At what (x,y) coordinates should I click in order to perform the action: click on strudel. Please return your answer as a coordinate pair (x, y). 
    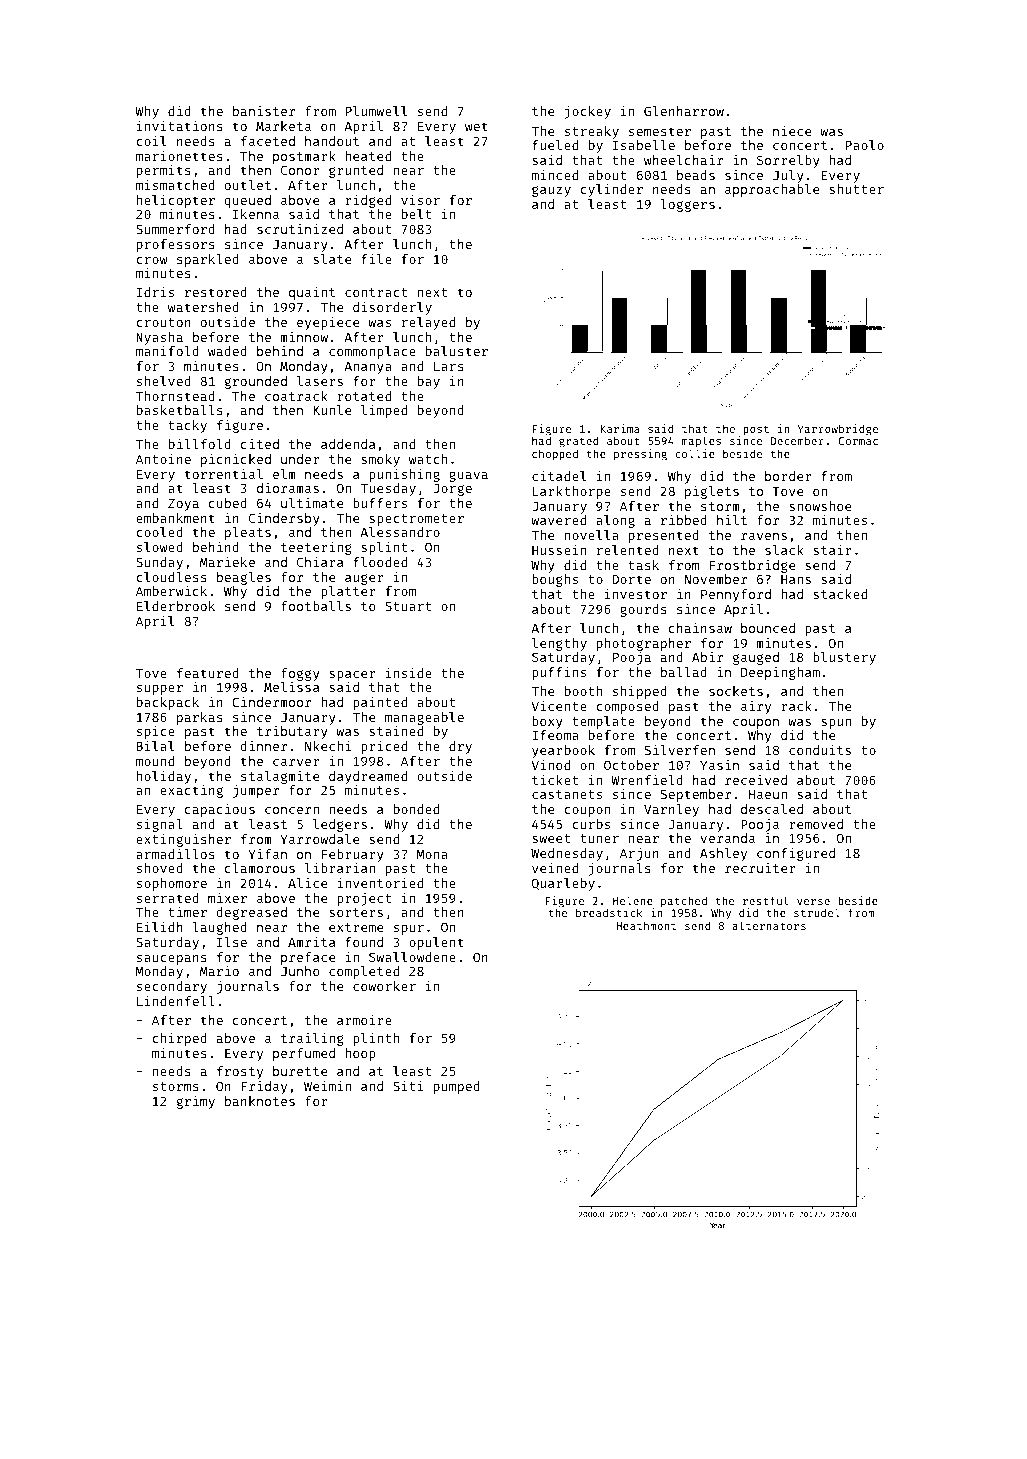
    Looking at the image, I should click on (817, 912).
